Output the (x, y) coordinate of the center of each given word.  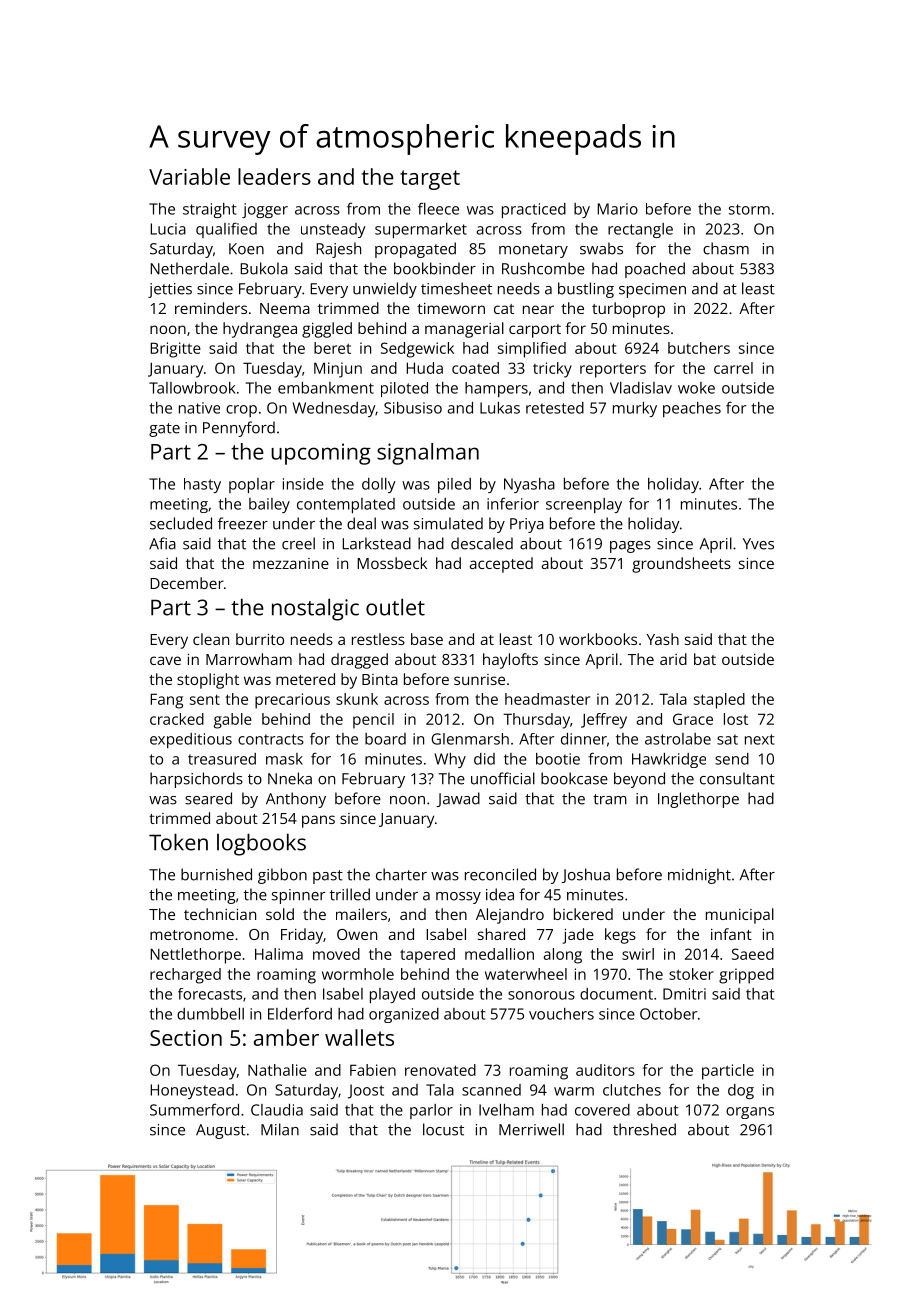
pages (630, 547)
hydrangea (260, 330)
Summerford (194, 1110)
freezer (243, 523)
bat (705, 659)
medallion (499, 954)
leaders (274, 176)
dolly (378, 485)
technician (220, 914)
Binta (380, 679)
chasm (726, 248)
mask (284, 759)
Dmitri (684, 994)
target (430, 180)
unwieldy (385, 290)
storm (749, 209)
